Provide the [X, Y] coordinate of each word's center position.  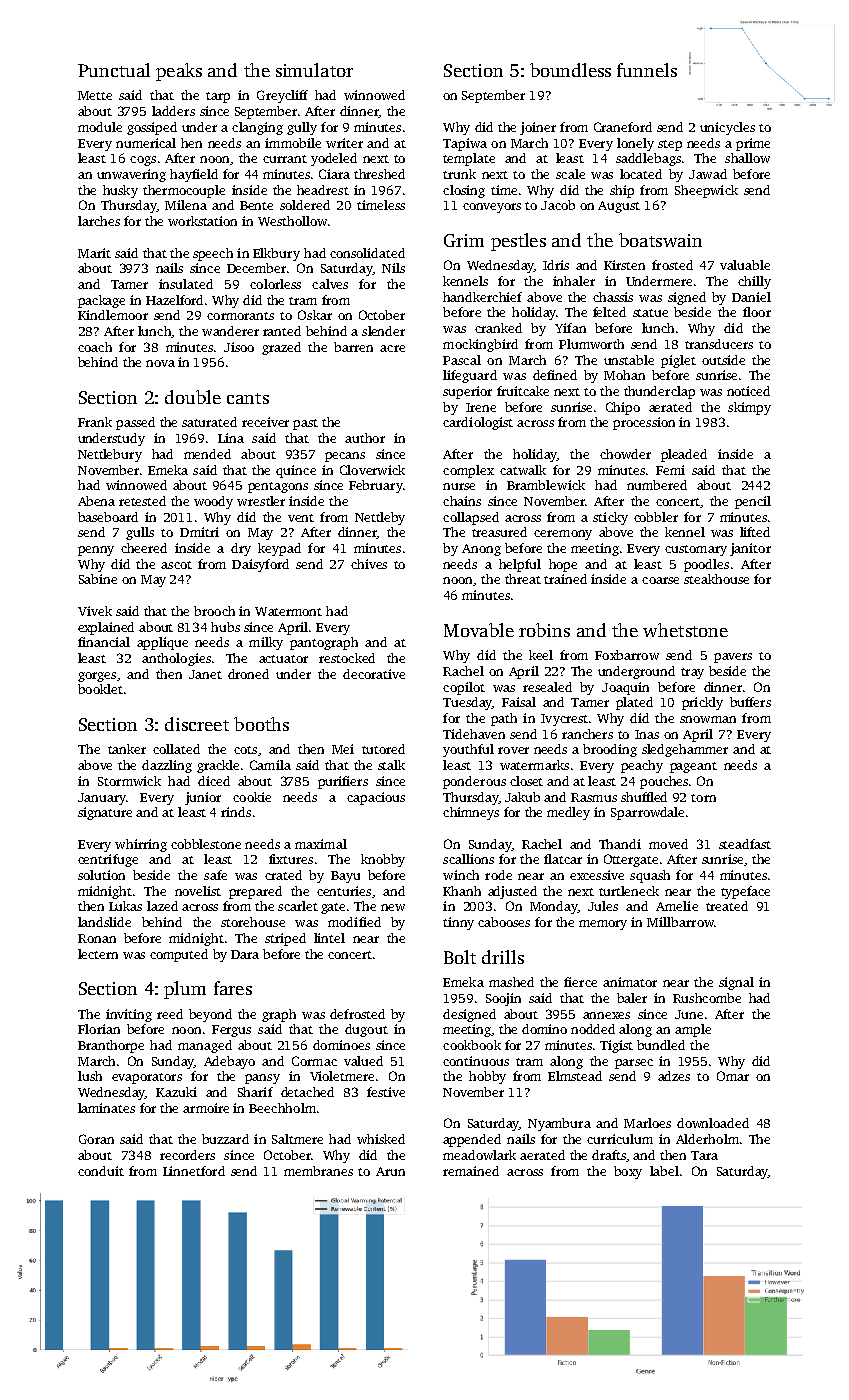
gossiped [152, 128]
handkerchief [482, 297]
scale [570, 174]
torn [703, 798]
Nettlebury [110, 455]
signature [105, 813]
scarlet [298, 906]
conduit [101, 1171]
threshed [379, 174]
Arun [390, 1171]
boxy [628, 1172]
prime [753, 144]
